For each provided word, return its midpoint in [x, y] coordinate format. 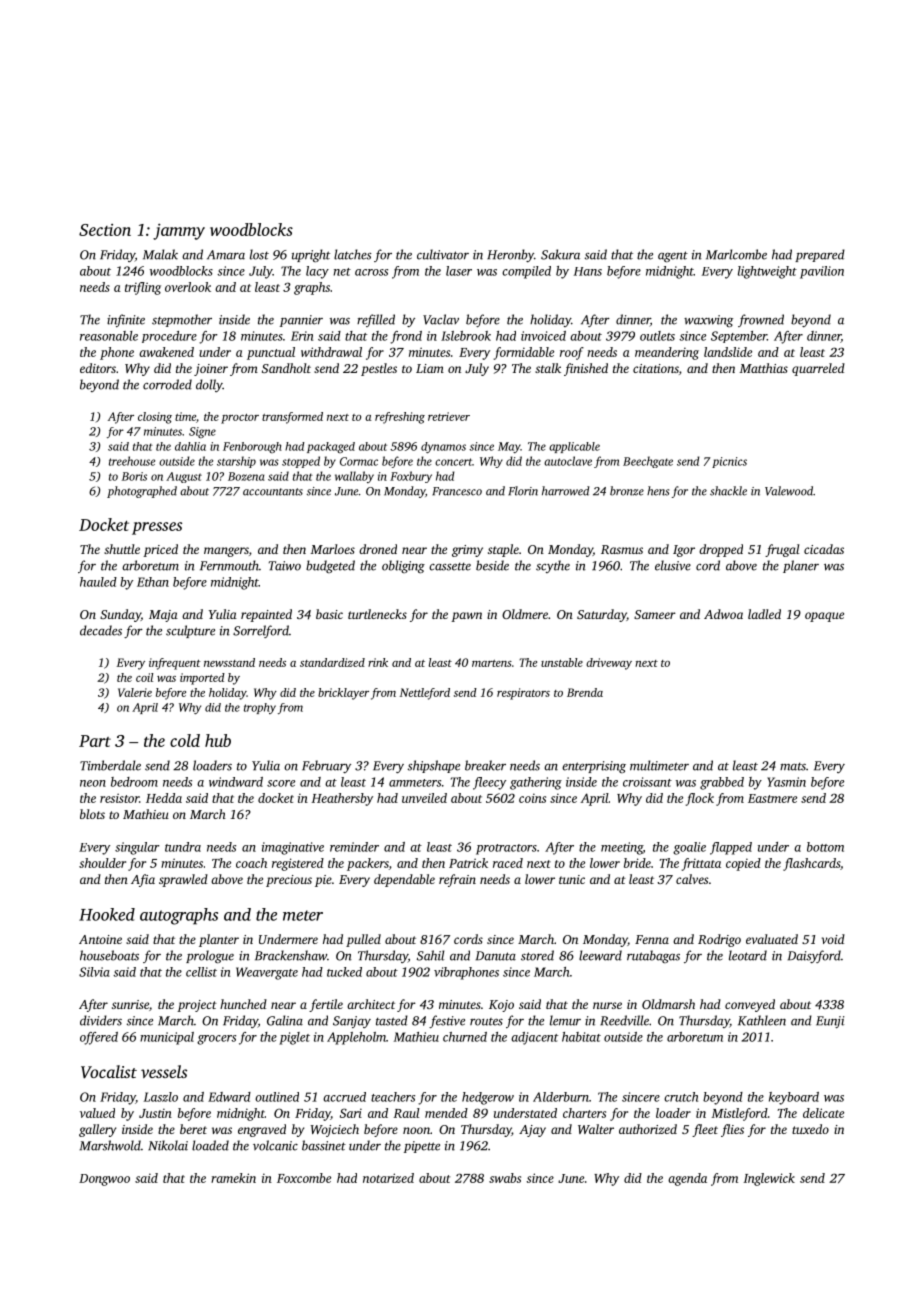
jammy [179, 231]
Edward [229, 1097]
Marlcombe [736, 254]
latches [353, 254]
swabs [505, 1178]
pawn [466, 617]
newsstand [229, 662]
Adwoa [723, 614]
